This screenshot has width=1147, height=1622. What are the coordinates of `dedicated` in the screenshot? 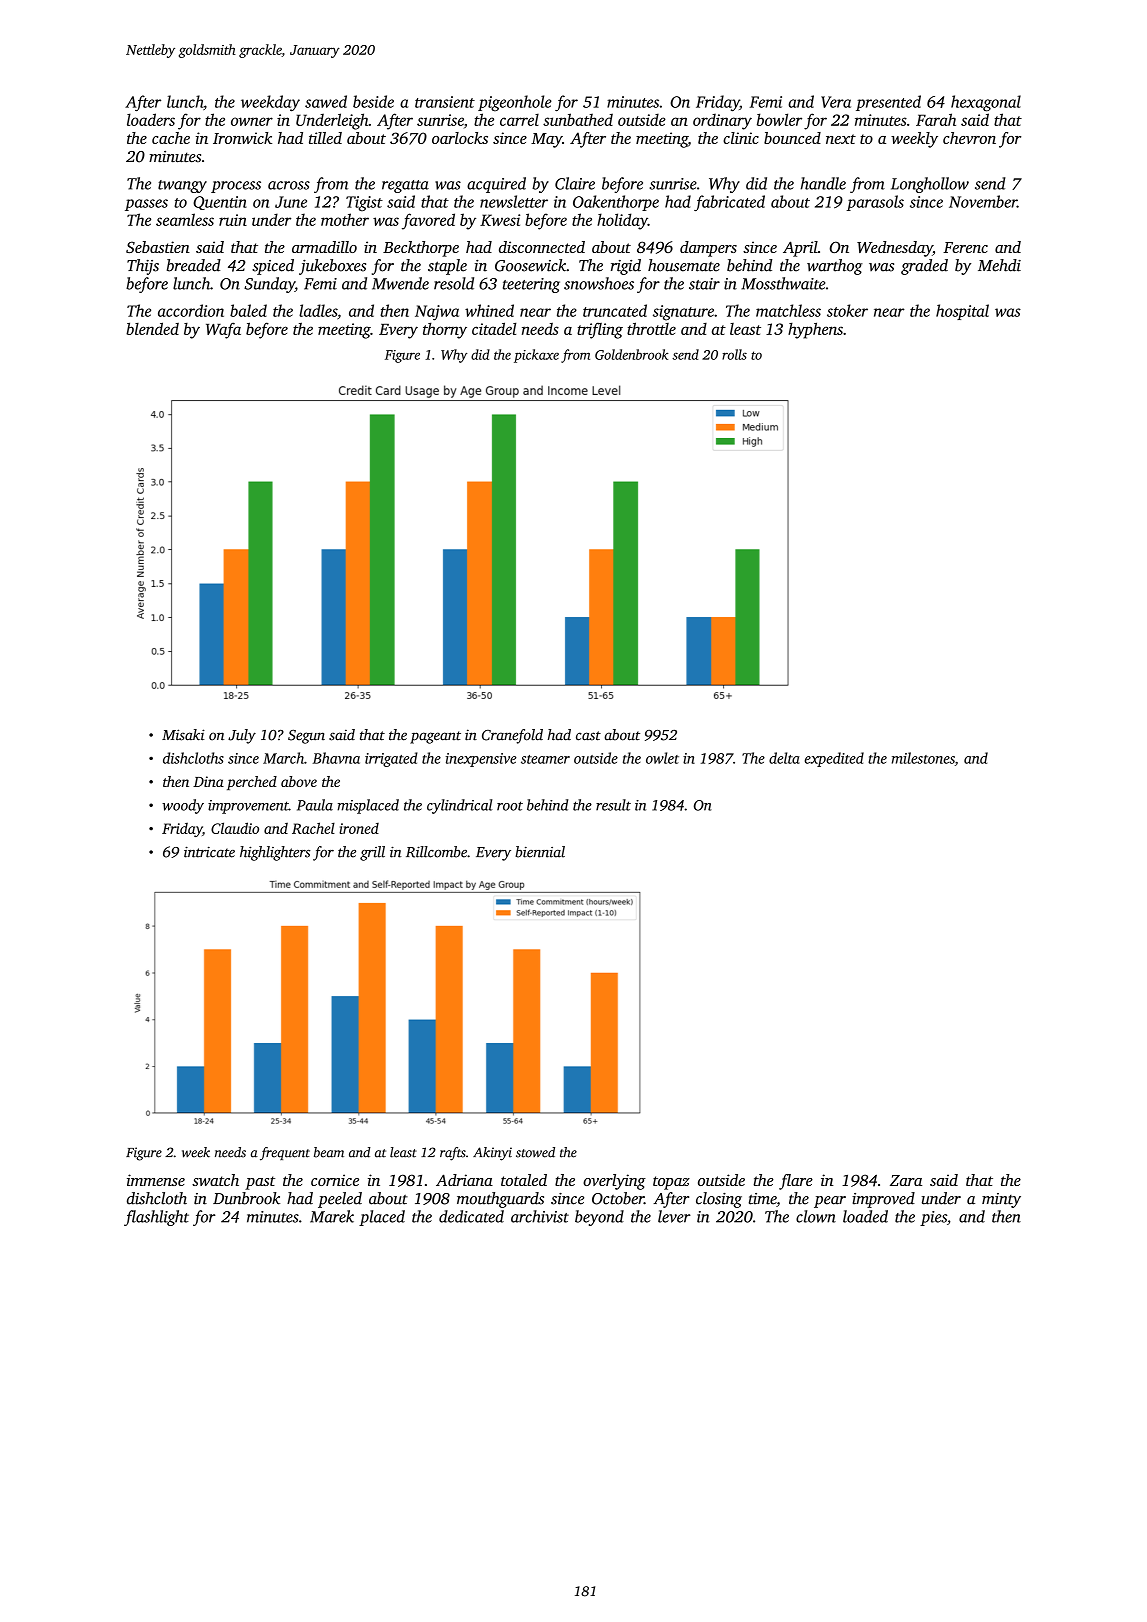 It's located at (471, 1216).
